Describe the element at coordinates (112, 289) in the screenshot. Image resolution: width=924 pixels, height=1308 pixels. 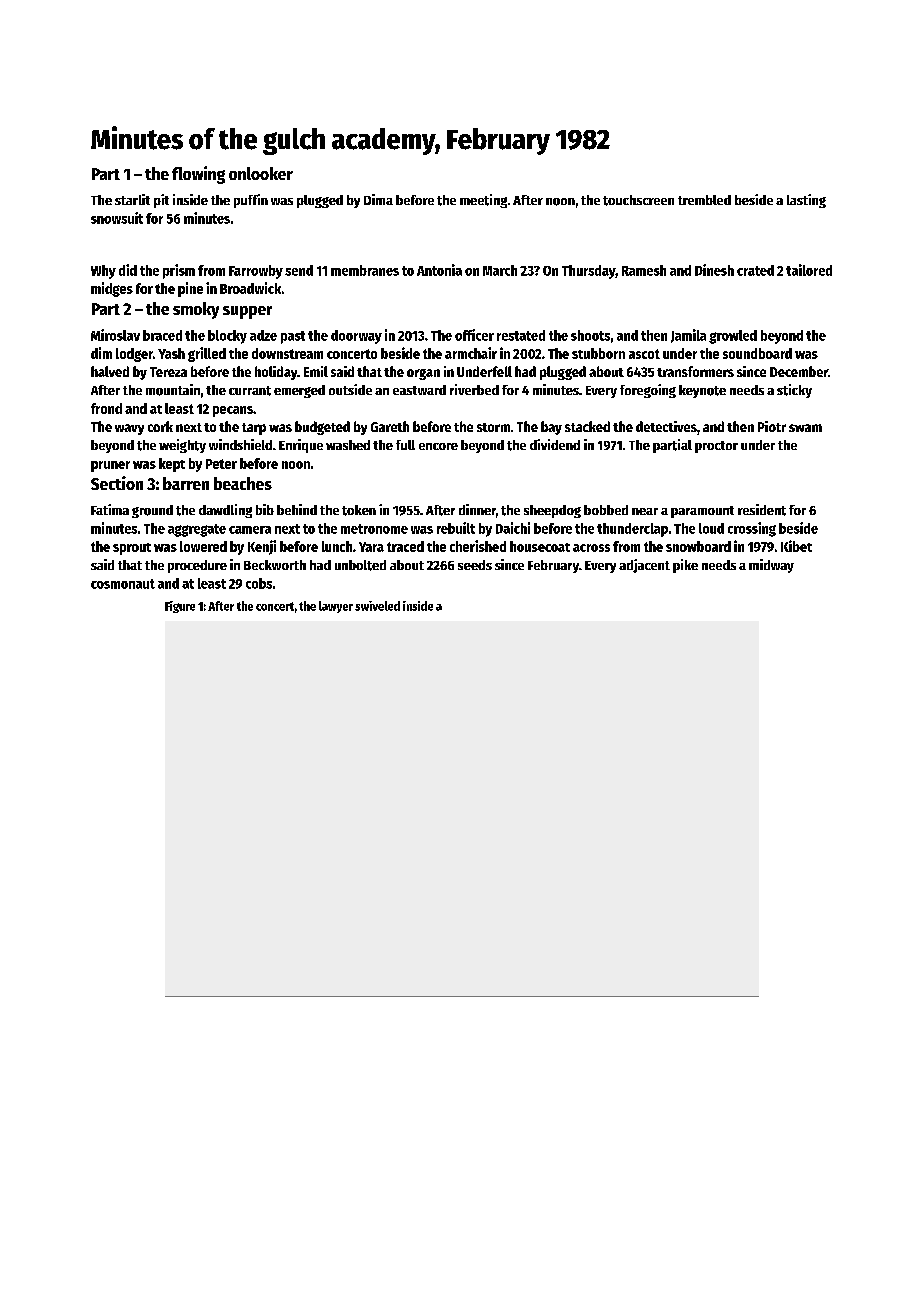
I see `midges` at that location.
